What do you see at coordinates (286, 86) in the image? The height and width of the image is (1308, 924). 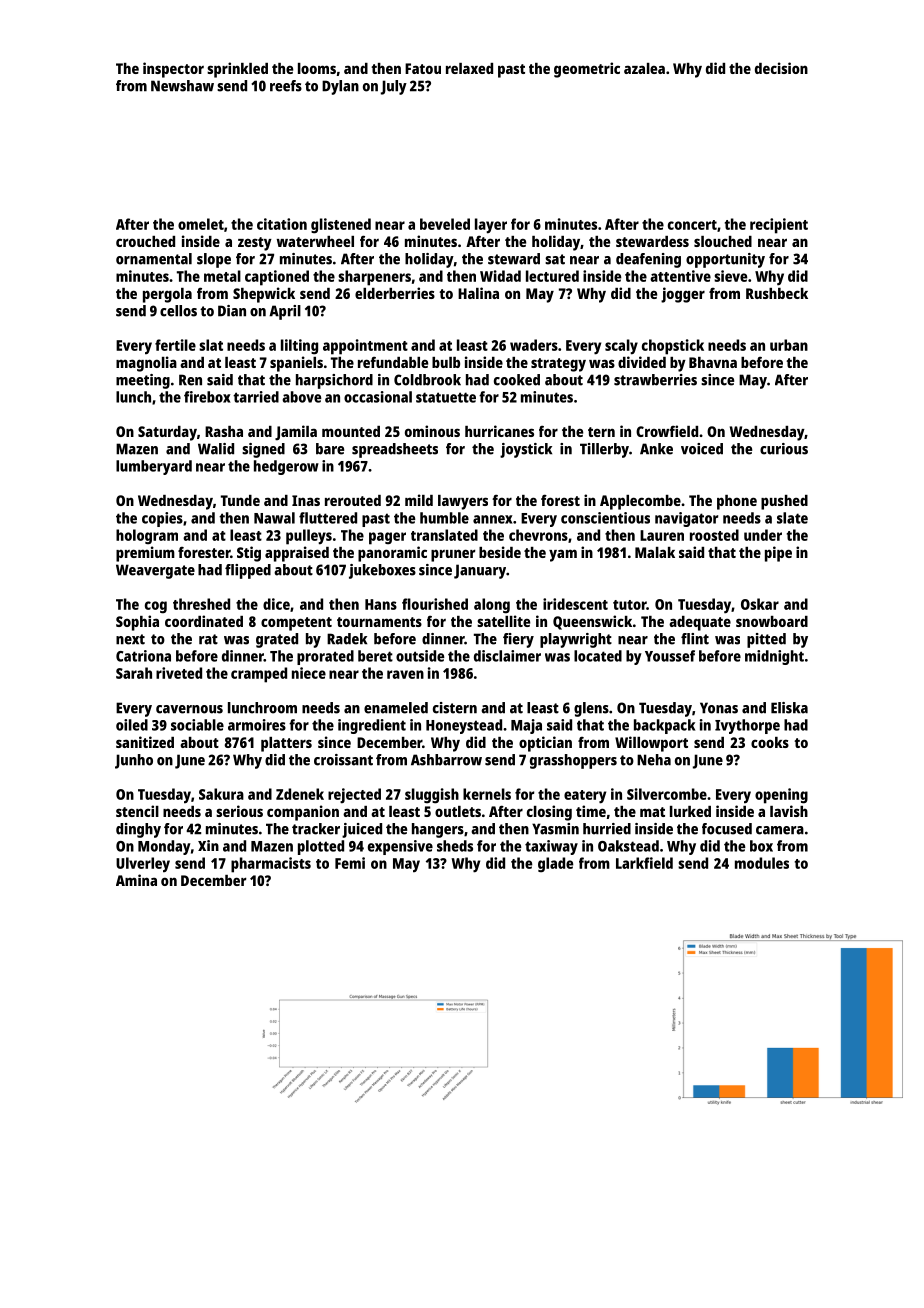 I see `reefs` at bounding box center [286, 86].
